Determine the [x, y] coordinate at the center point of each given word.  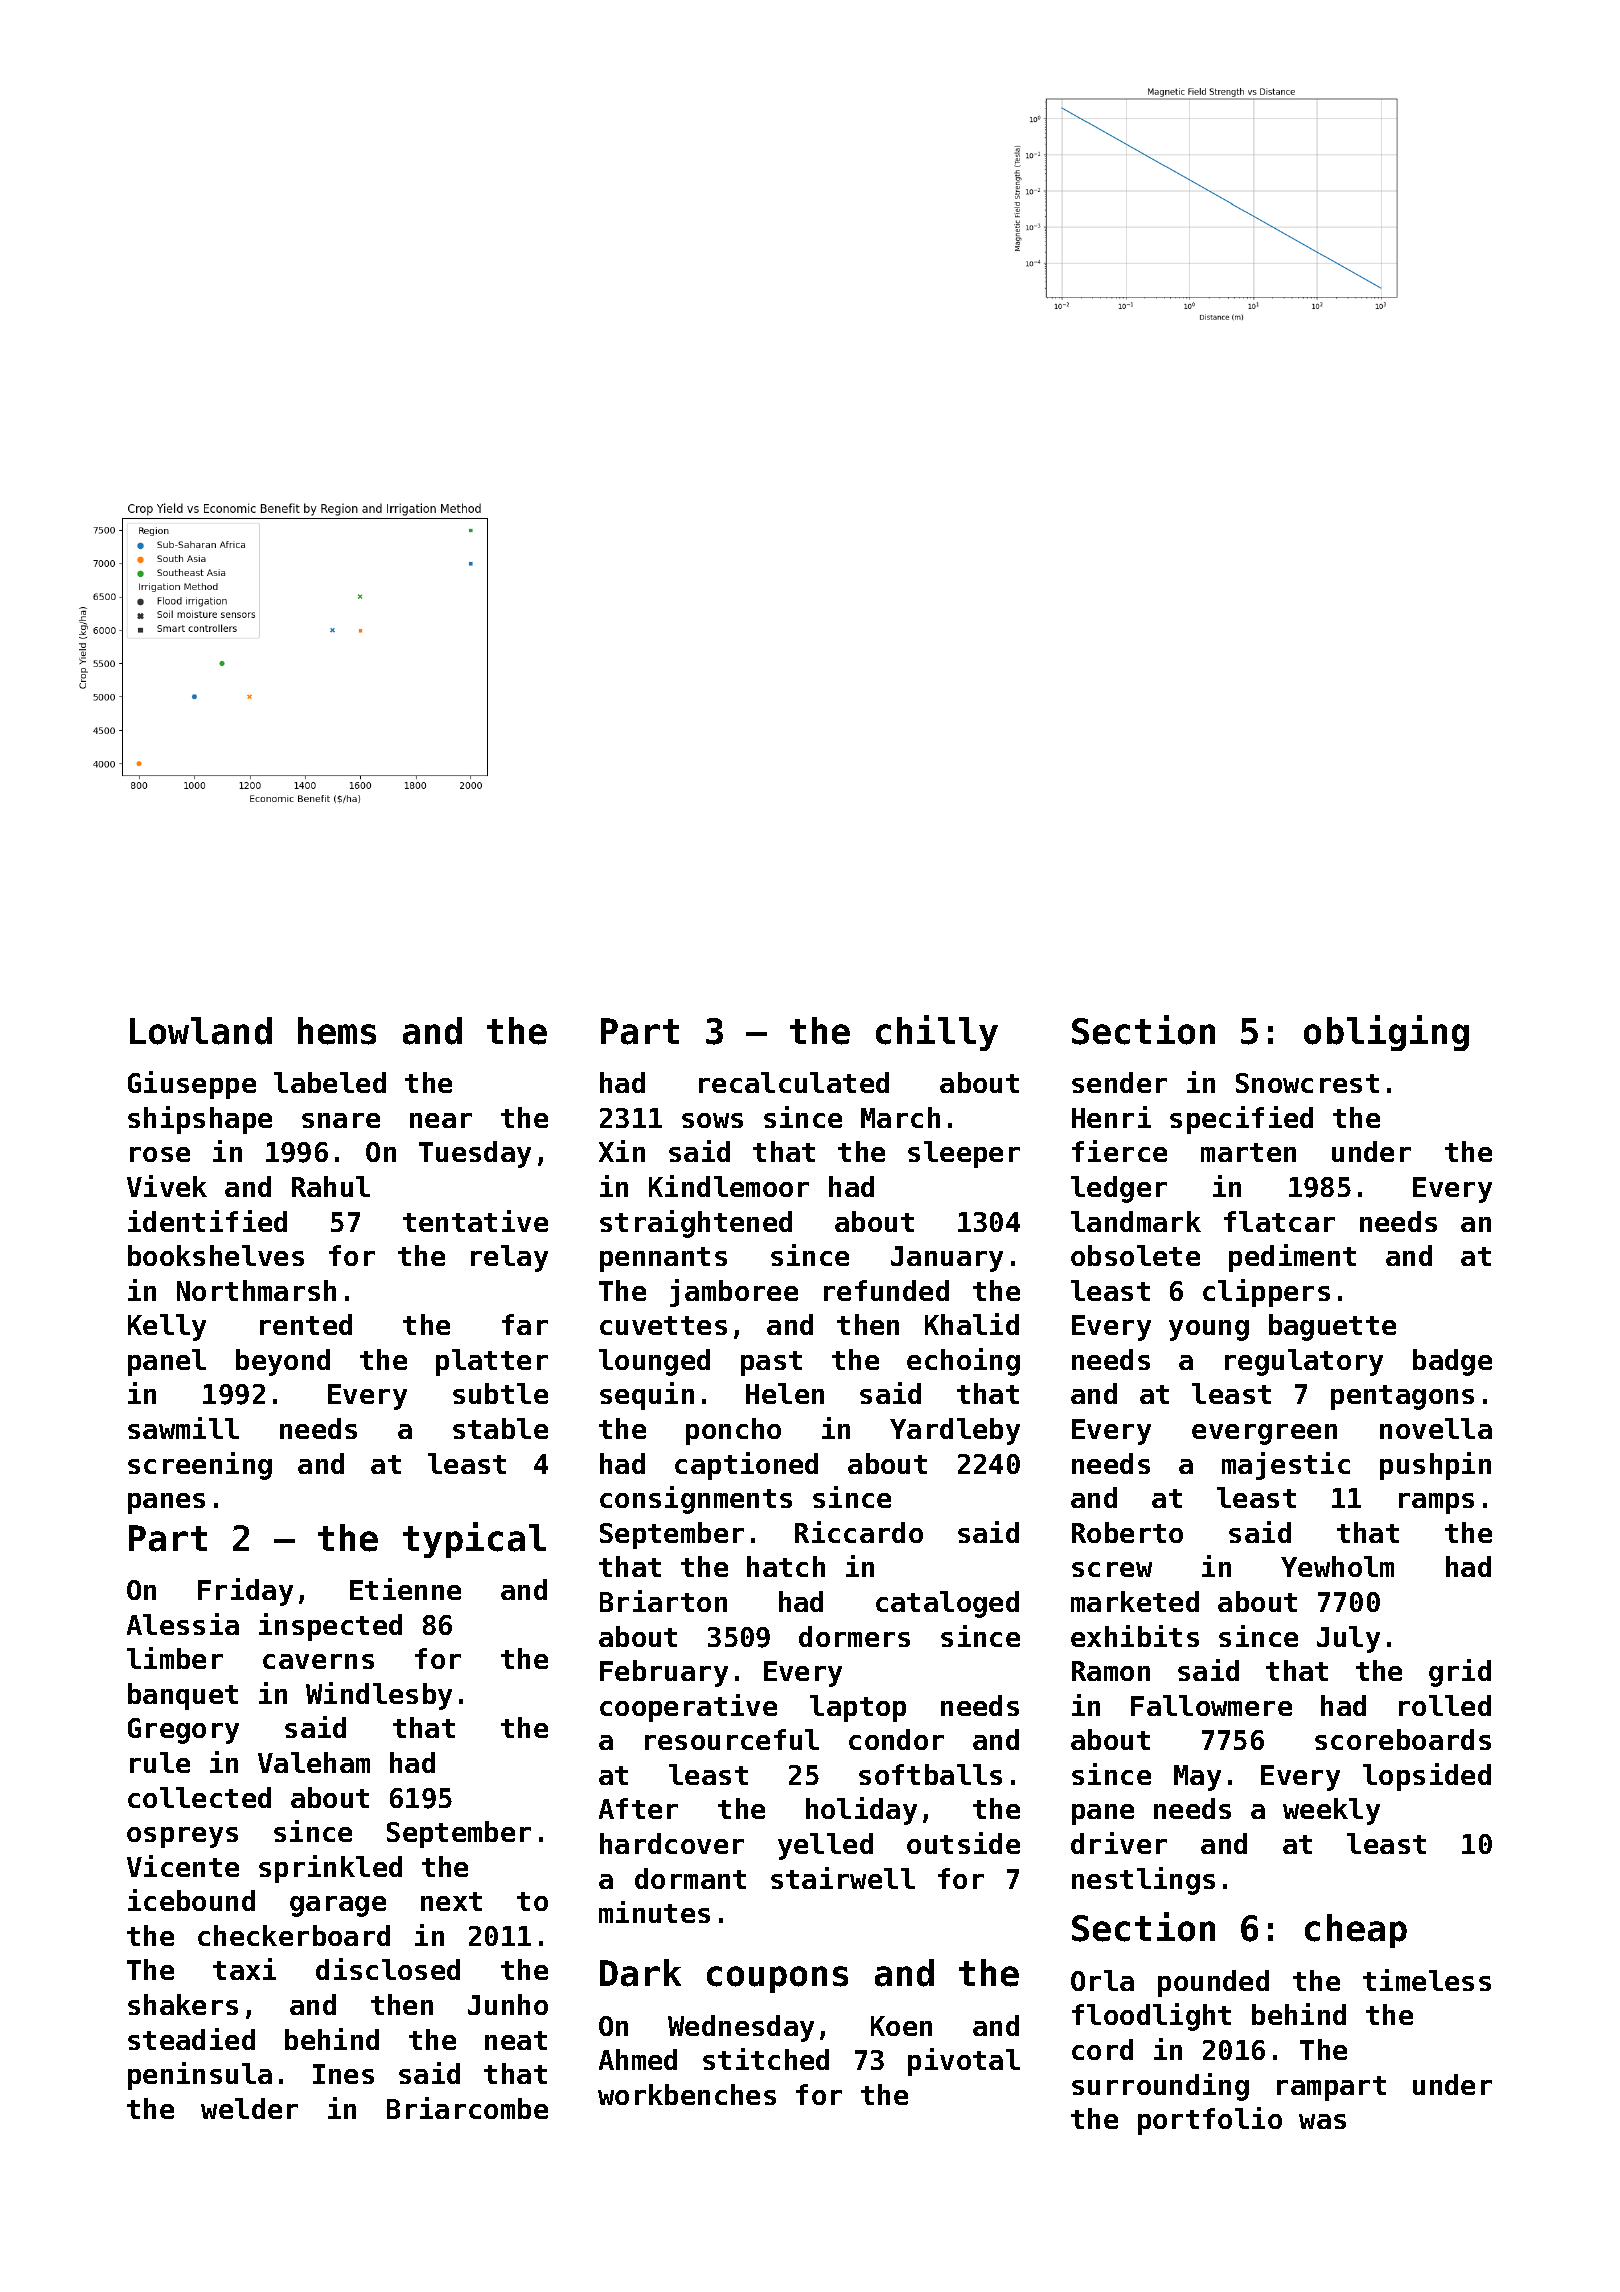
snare [341, 1120]
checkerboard [294, 1935]
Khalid [972, 1324]
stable [500, 1428]
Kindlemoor [729, 1186]
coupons [777, 1979]
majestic [1286, 1466]
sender [1119, 1082]
